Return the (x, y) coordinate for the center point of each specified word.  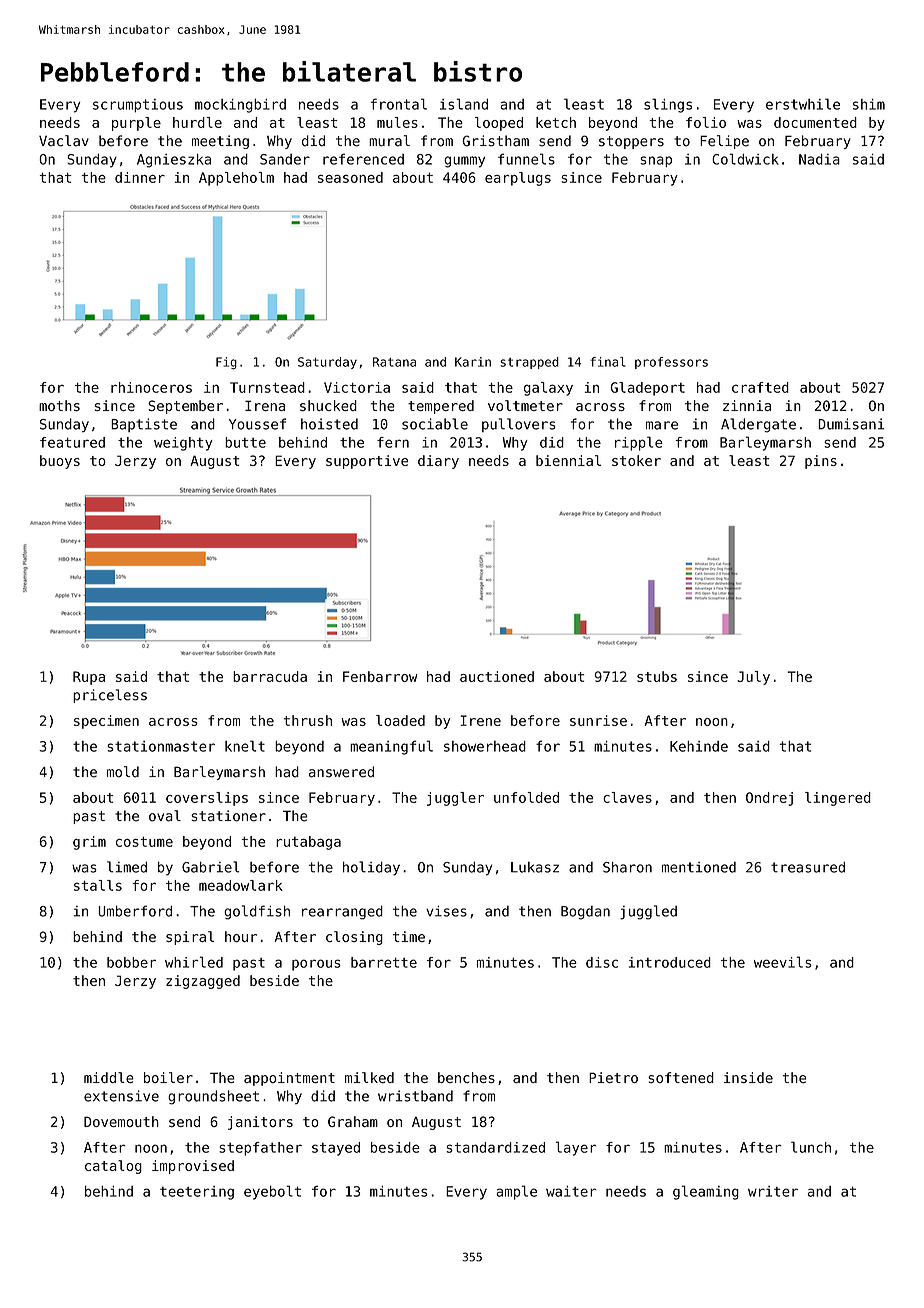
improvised (193, 1167)
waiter (571, 1191)
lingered (838, 799)
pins (821, 462)
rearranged (342, 912)
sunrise (598, 720)
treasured (808, 867)
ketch (556, 122)
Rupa (89, 678)
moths (59, 405)
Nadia (819, 159)
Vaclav (64, 141)
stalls (98, 885)
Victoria (357, 387)
